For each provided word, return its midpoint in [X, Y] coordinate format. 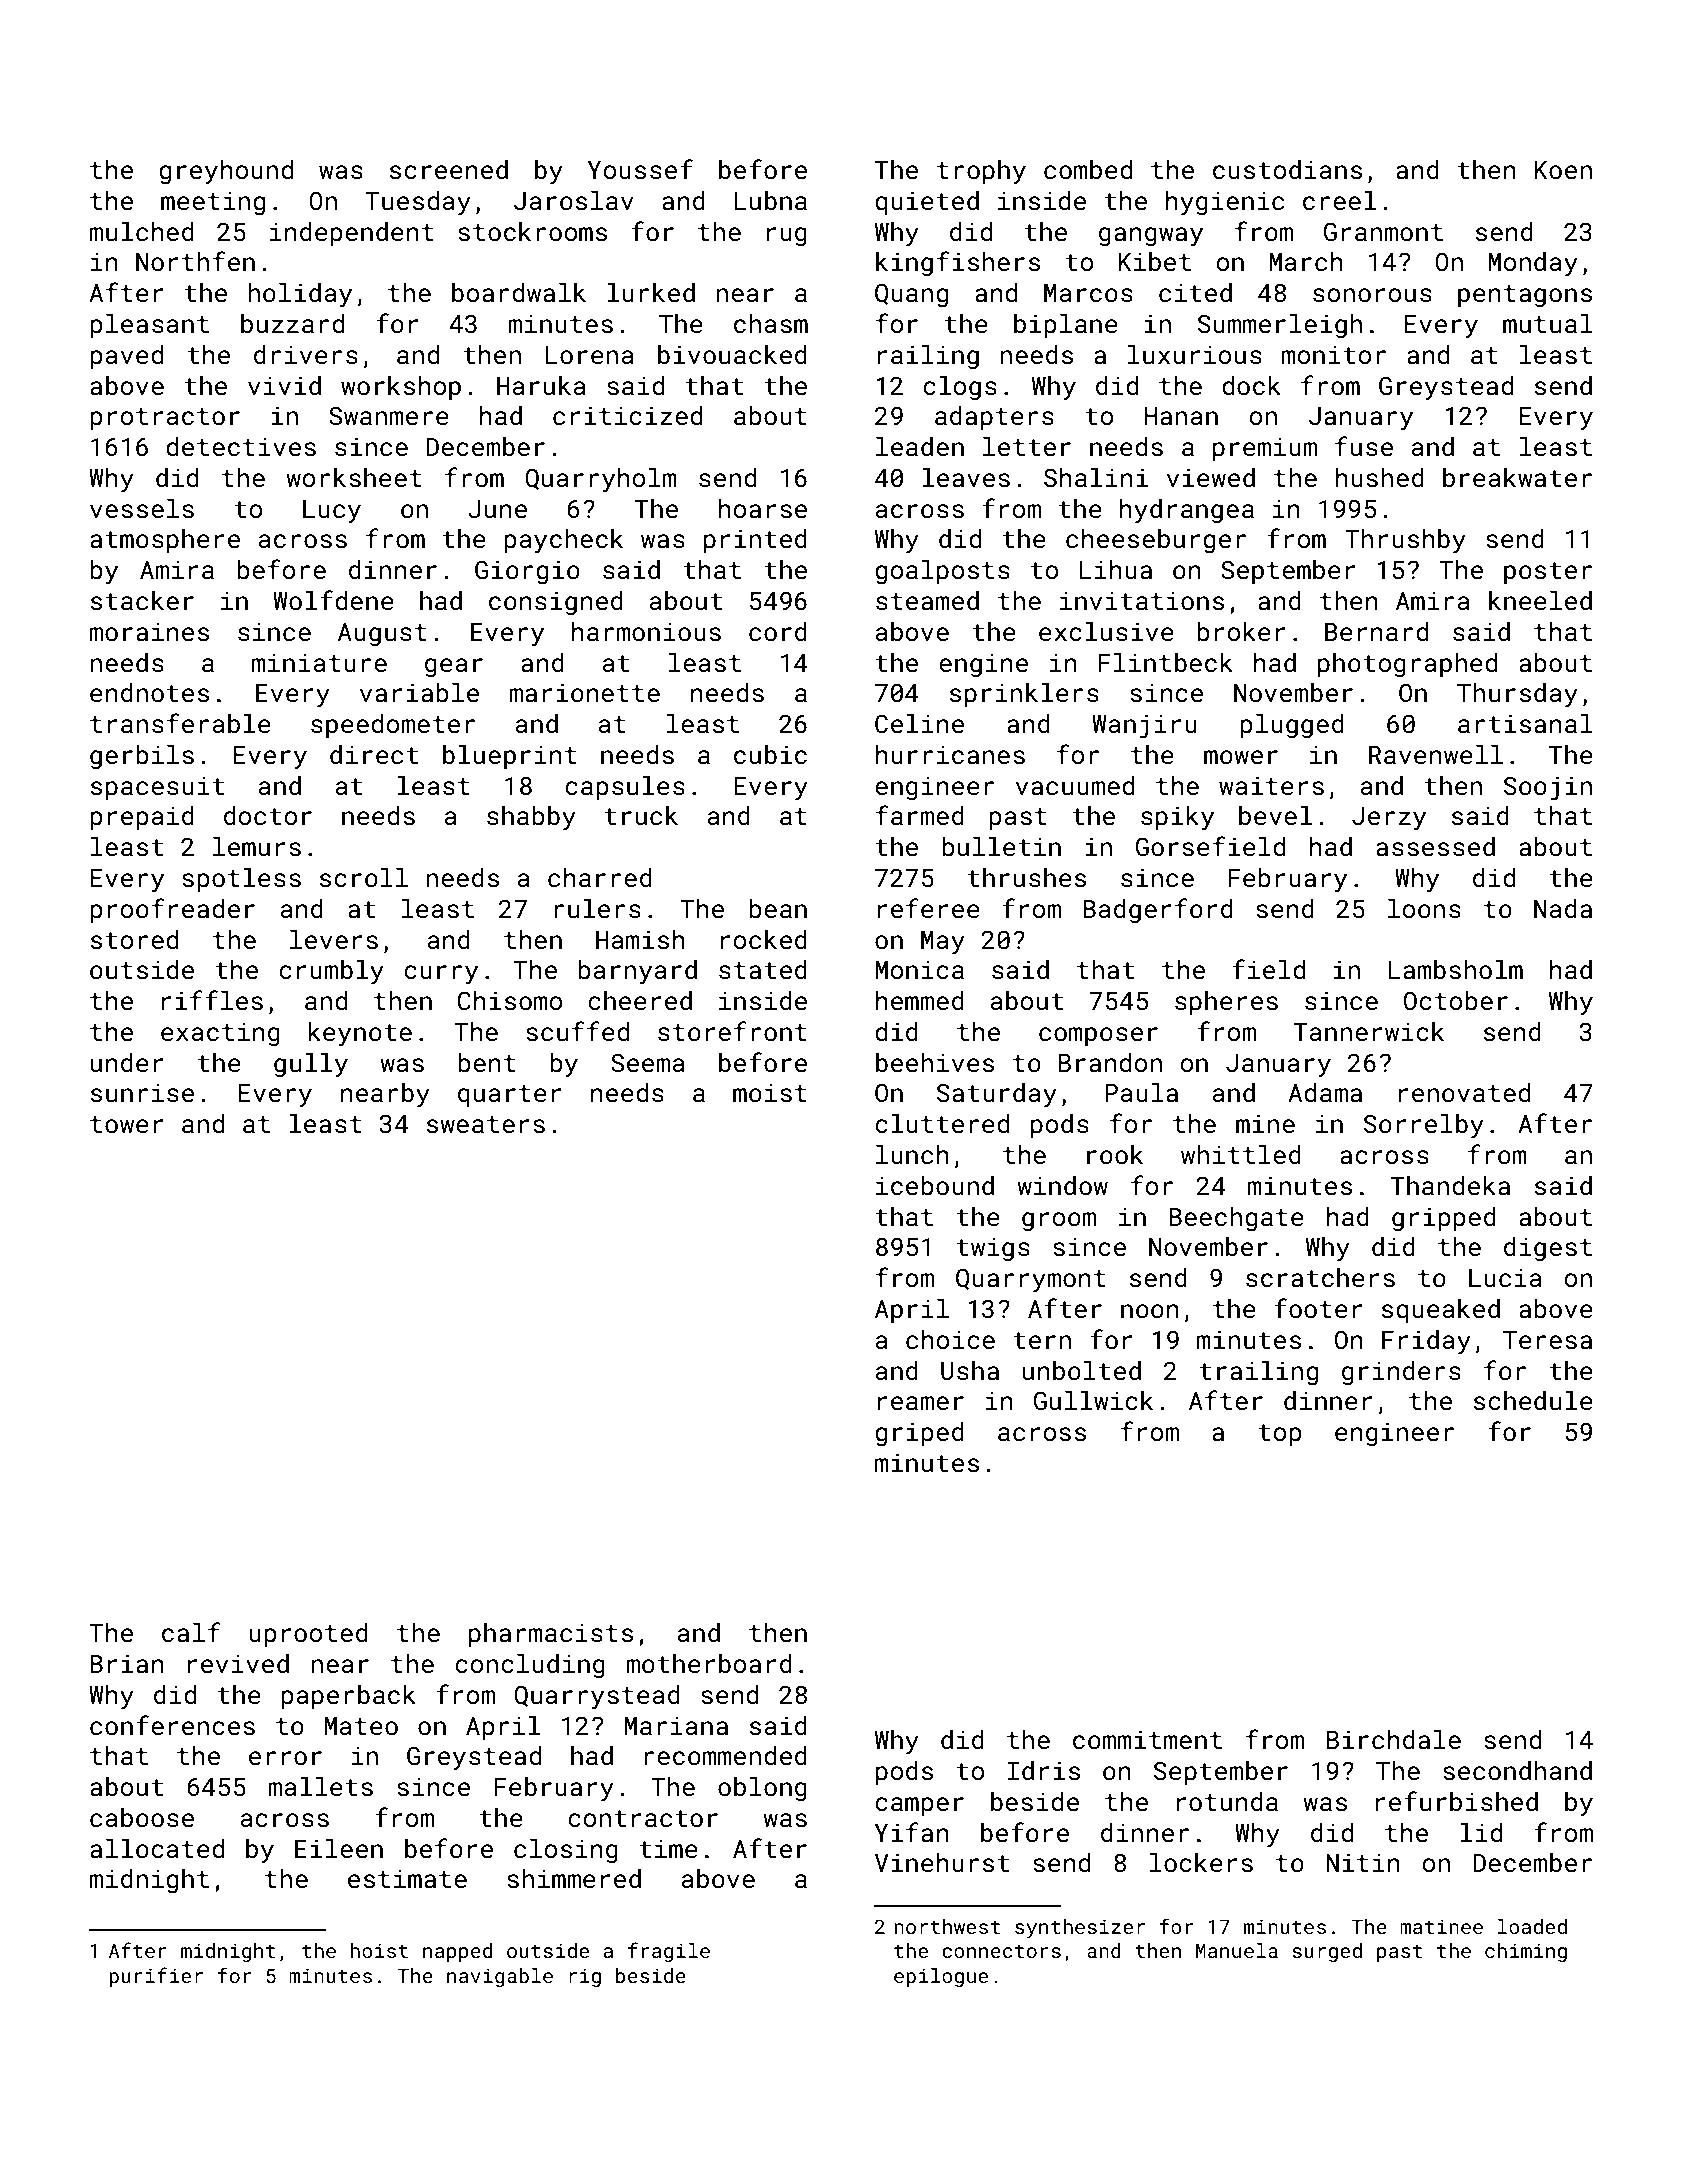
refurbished [1457, 1801]
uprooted [308, 1635]
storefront [732, 1031]
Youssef [640, 169]
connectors [1001, 1951]
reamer [921, 1403]
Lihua [1115, 569]
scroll [364, 878]
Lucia [1505, 1278]
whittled [1241, 1155]
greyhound [226, 172]
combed [1088, 170]
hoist [379, 1950]
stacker [142, 601]
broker [1241, 631]
